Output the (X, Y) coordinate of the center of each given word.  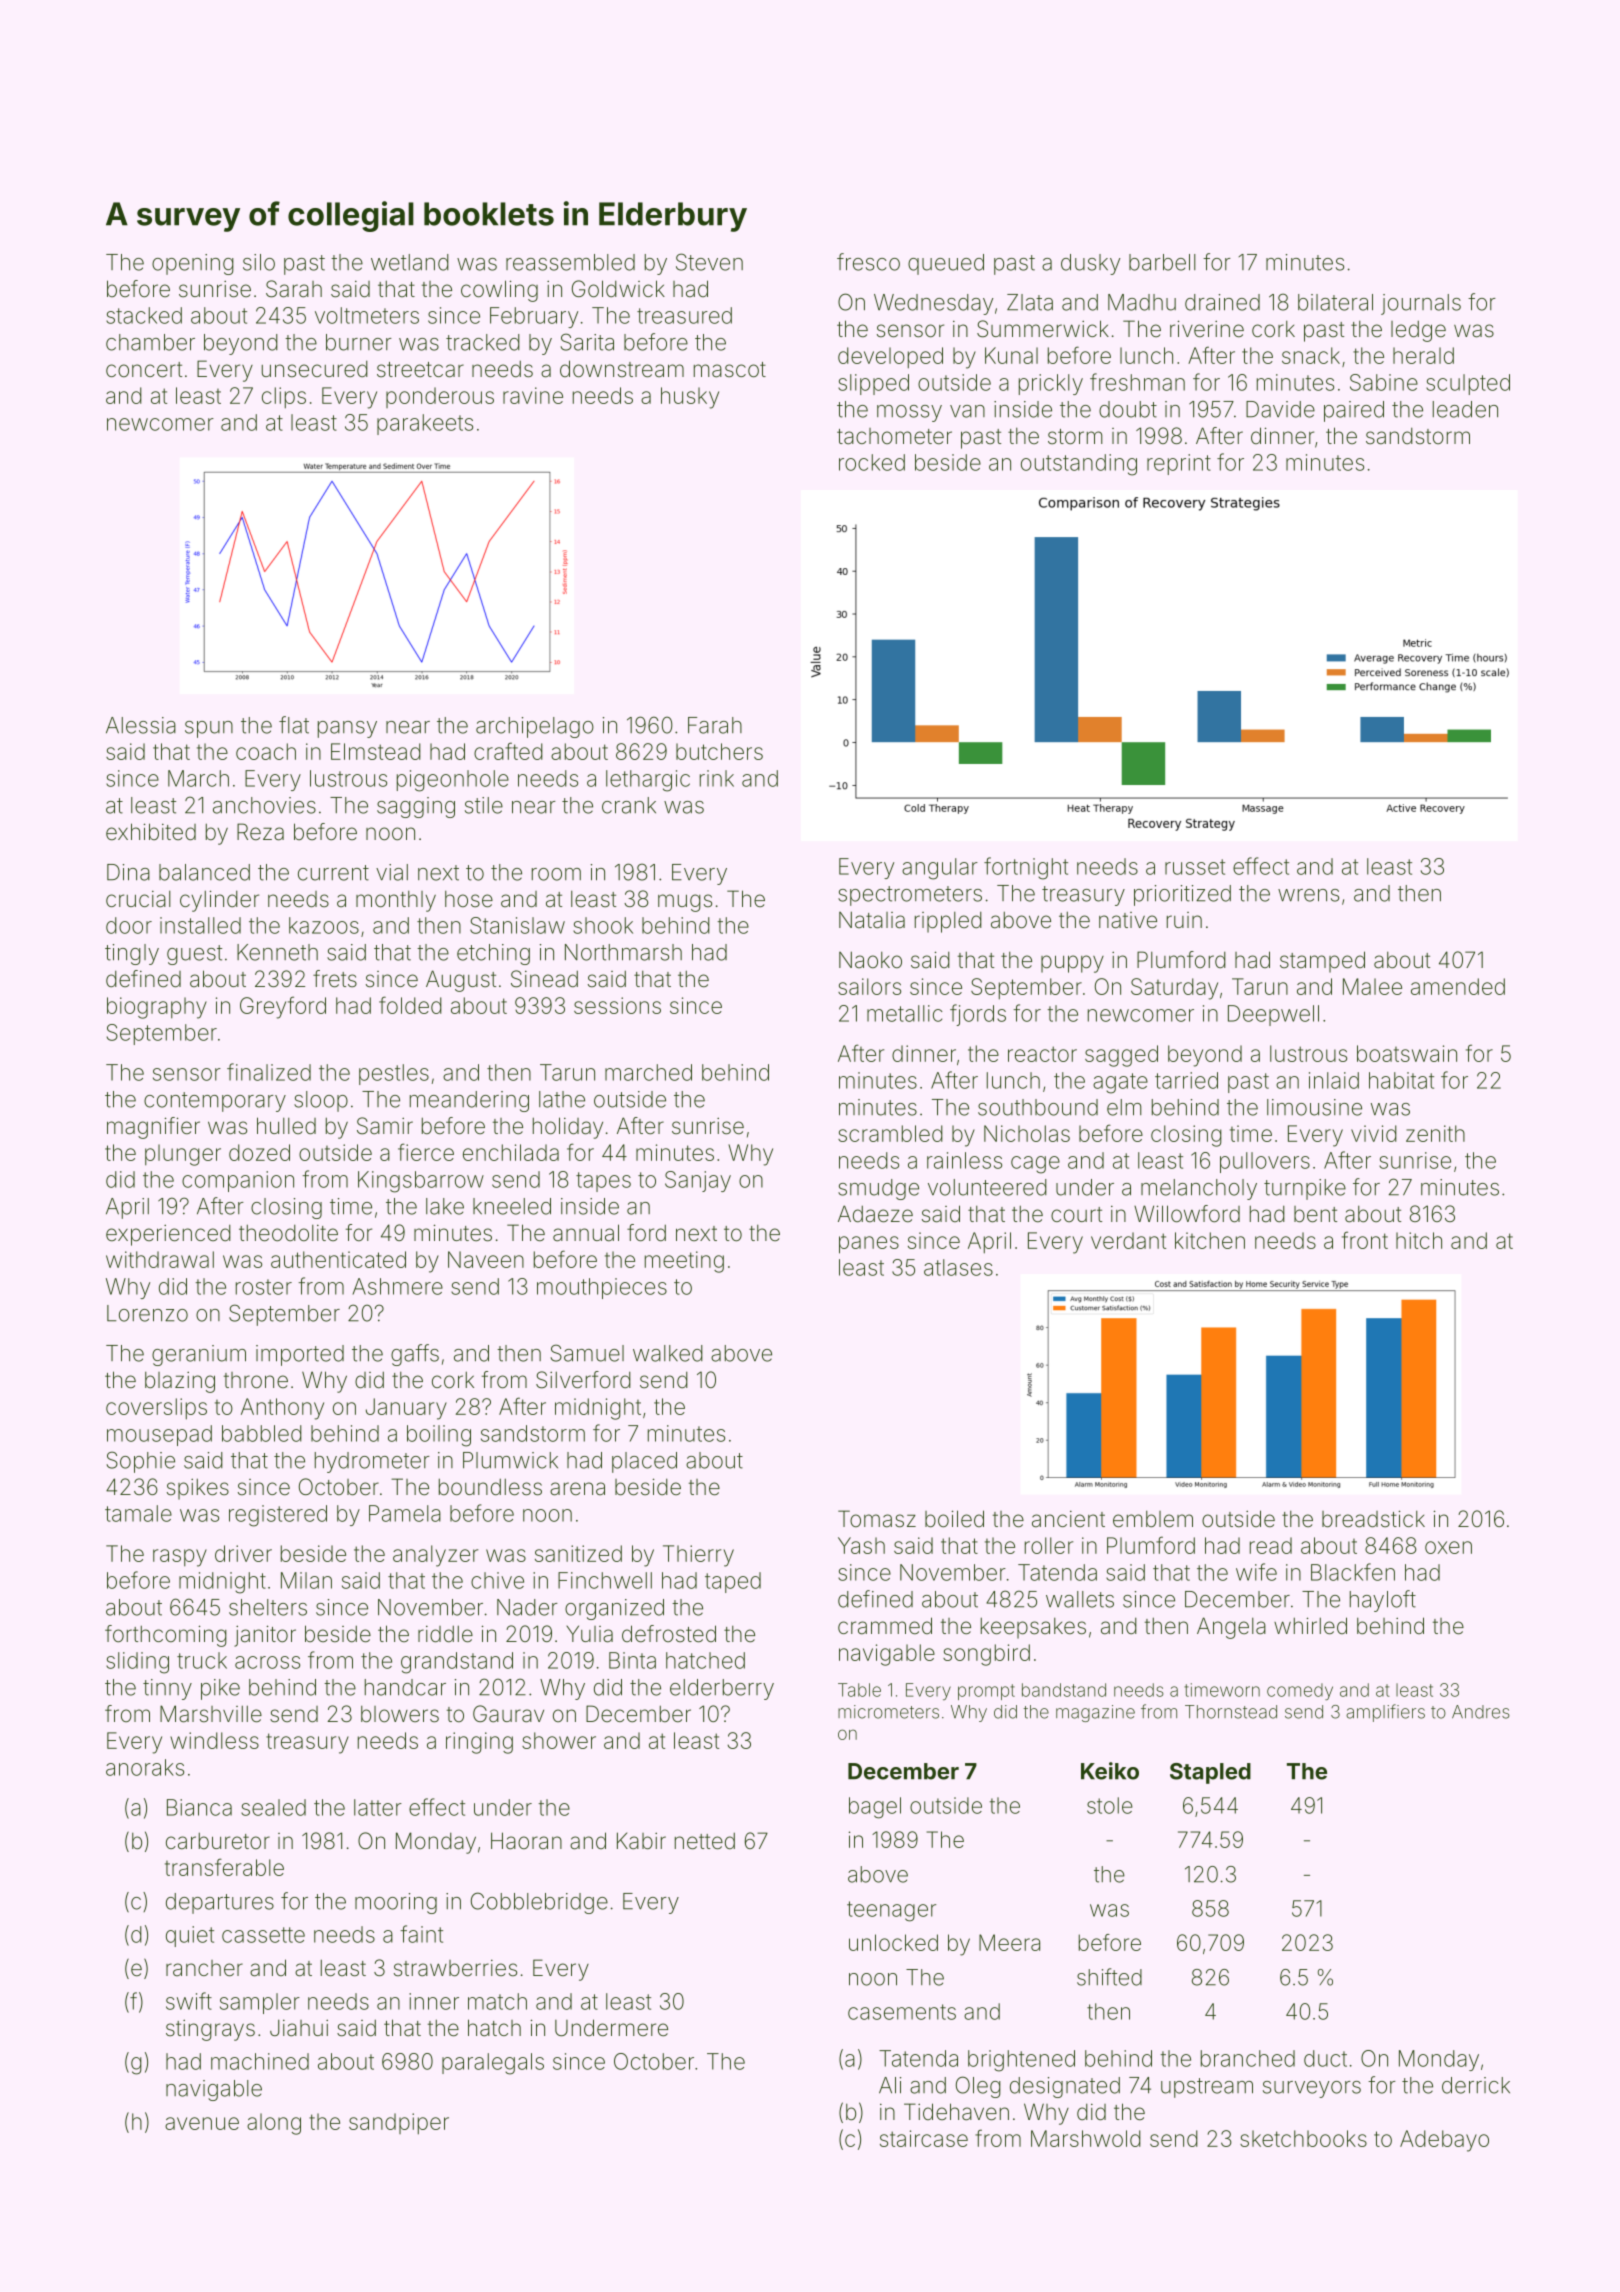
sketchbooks (1303, 2138)
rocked (872, 462)
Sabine (1384, 382)
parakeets (425, 424)
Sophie (140, 1462)
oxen (1448, 1547)
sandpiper (399, 2124)
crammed (885, 1626)
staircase (924, 2138)
